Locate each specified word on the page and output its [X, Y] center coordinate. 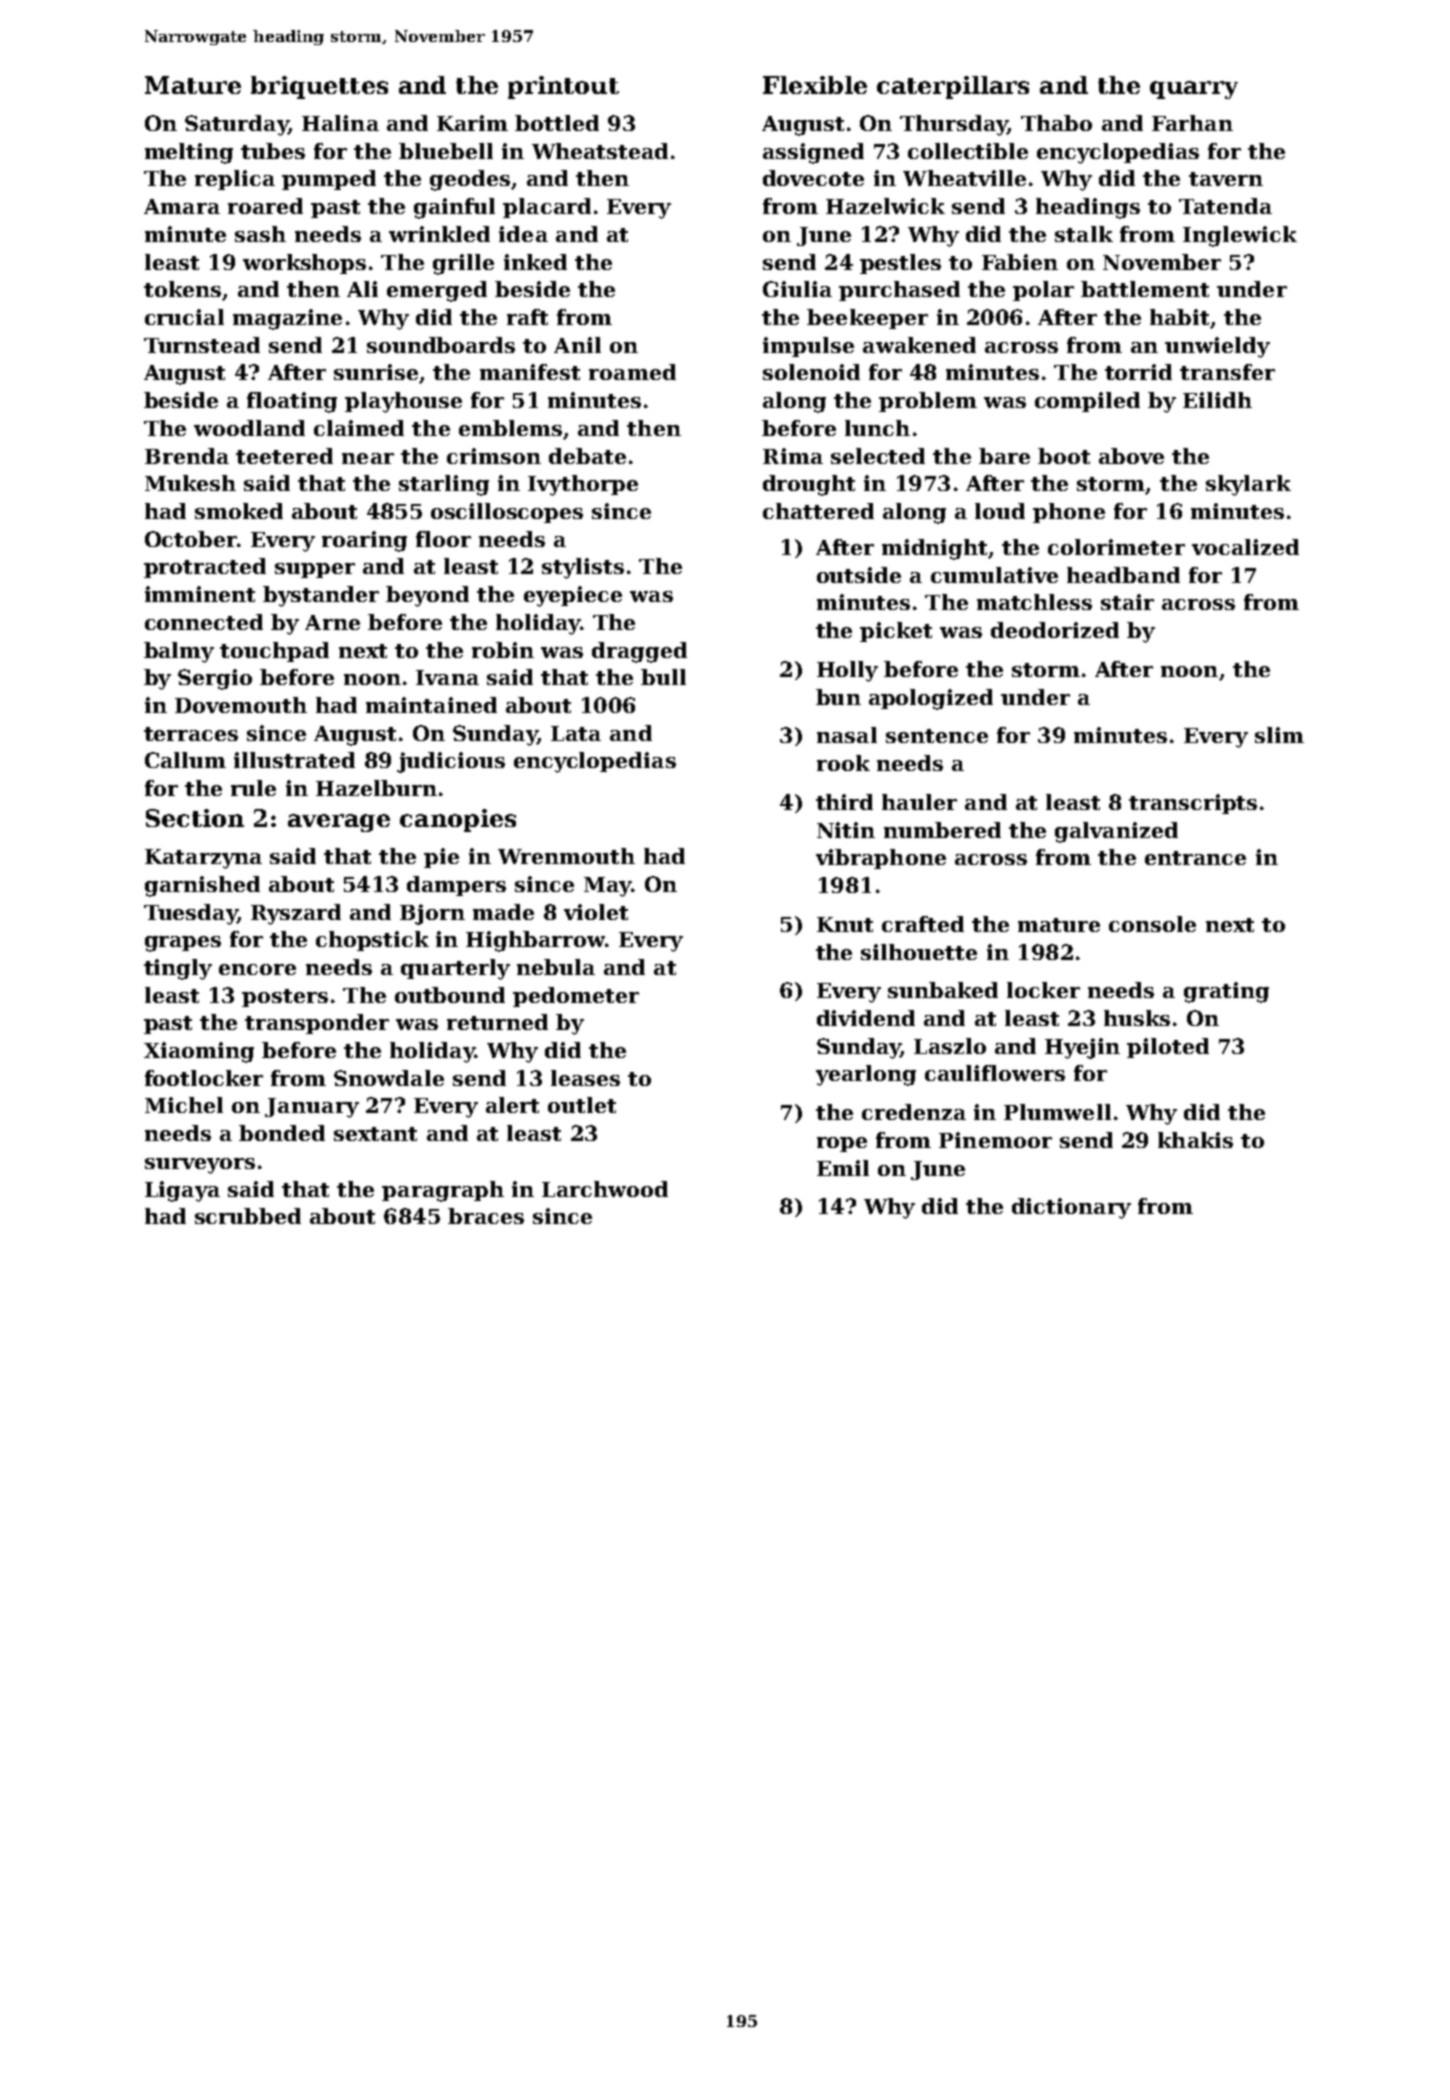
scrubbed [248, 1216]
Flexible [815, 85]
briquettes [319, 87]
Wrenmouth [566, 856]
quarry [1194, 90]
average [339, 823]
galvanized [1116, 832]
